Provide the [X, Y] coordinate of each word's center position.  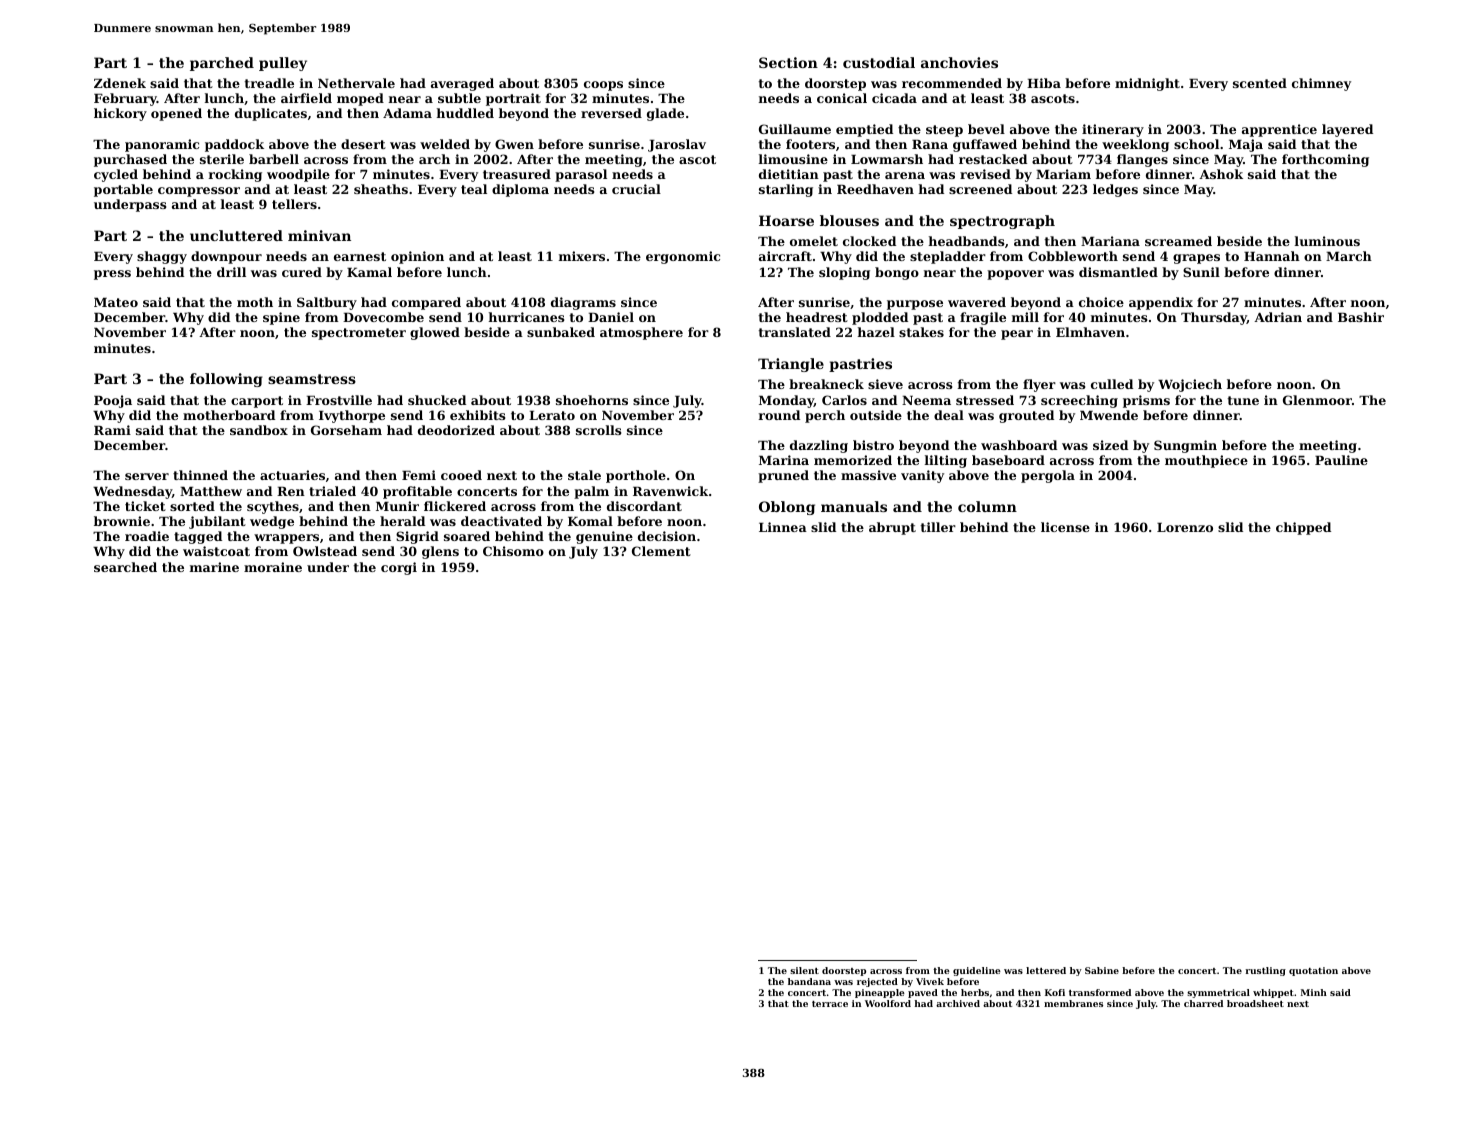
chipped [1303, 528]
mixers [582, 256]
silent [804, 970]
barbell [274, 159]
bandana [809, 981]
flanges [1142, 160]
